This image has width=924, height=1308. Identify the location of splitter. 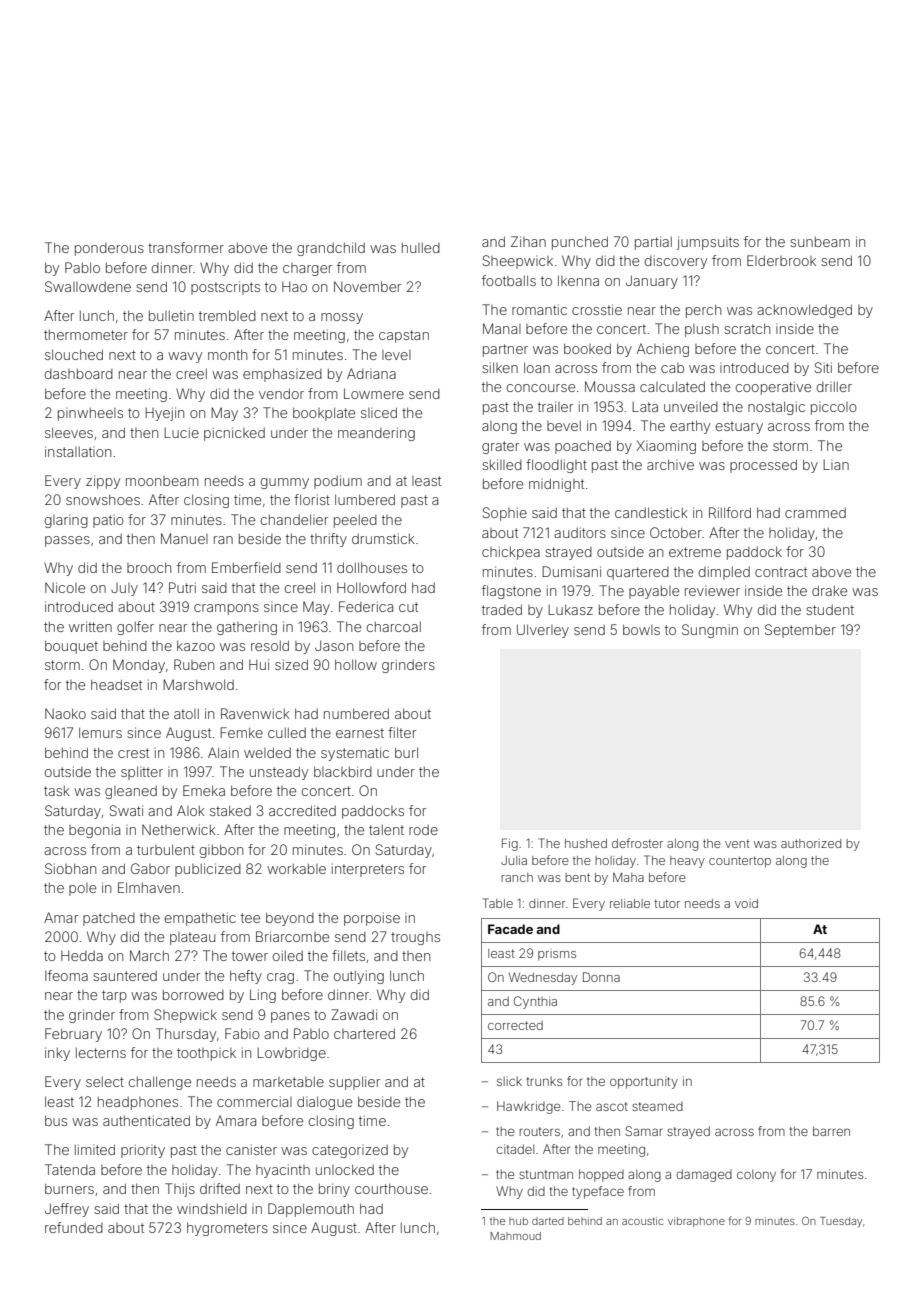
(142, 773).
